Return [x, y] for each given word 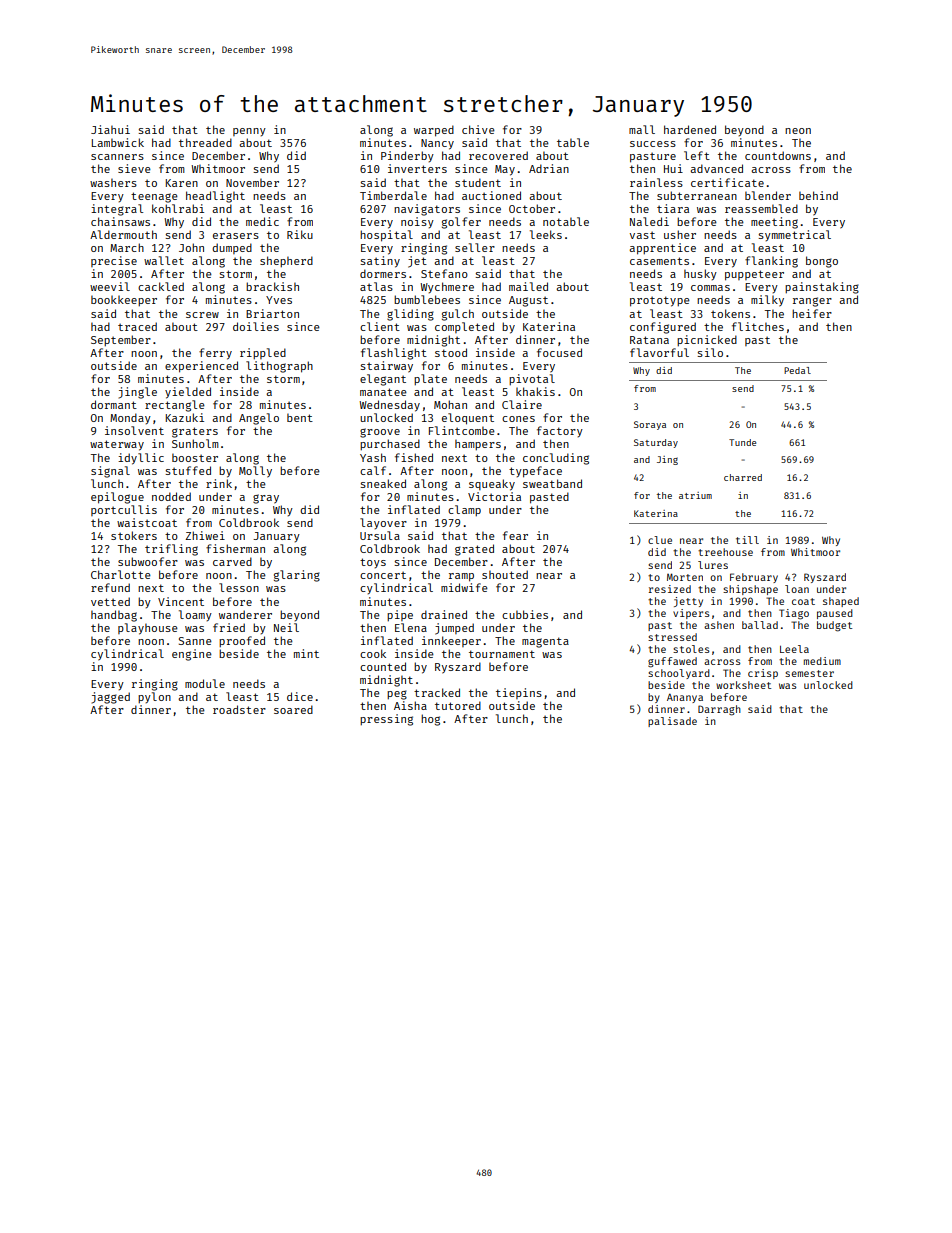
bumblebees [427, 299]
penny [249, 132]
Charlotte [121, 574]
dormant [114, 404]
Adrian [549, 168]
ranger [812, 302]
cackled [161, 286]
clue [660, 540]
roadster [239, 709]
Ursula [380, 535]
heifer [812, 313]
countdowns [778, 155]
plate [430, 379]
